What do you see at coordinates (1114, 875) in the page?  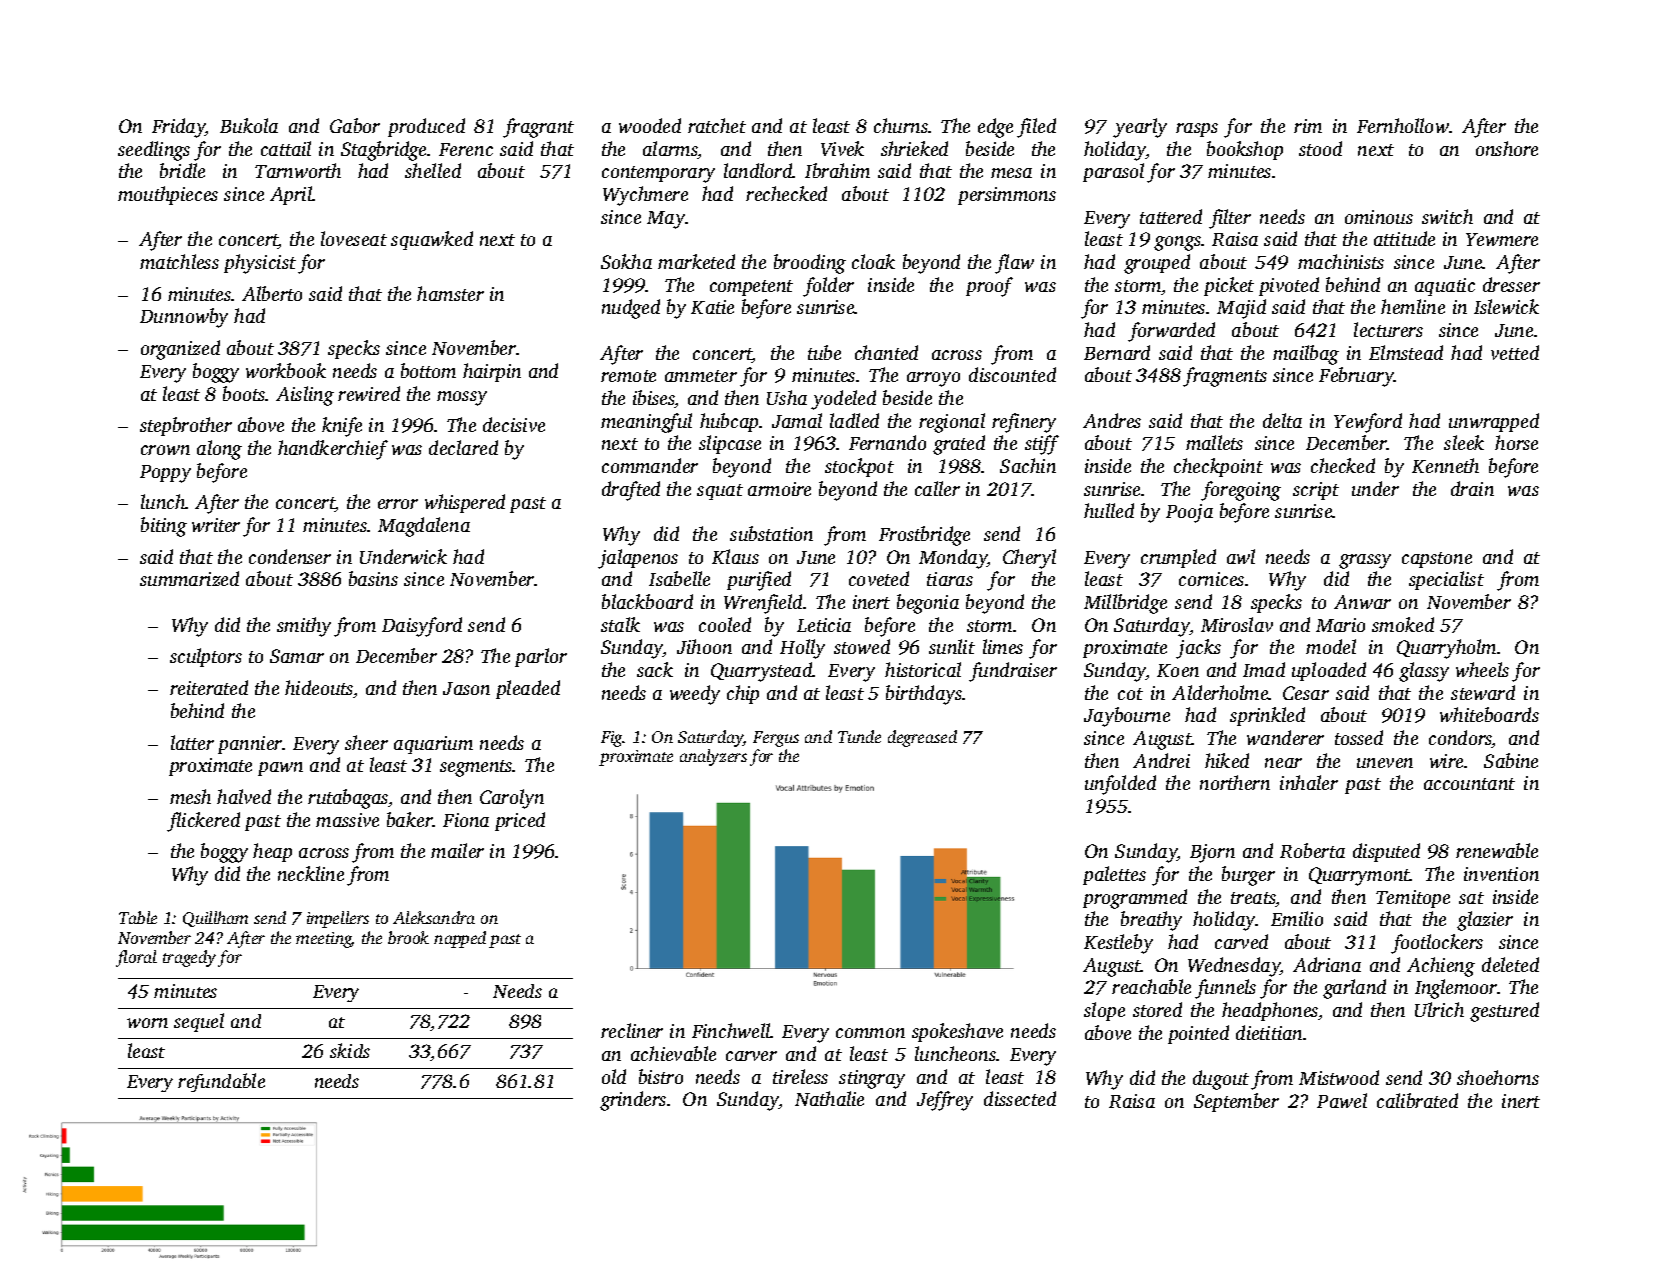 I see `palettes` at bounding box center [1114, 875].
